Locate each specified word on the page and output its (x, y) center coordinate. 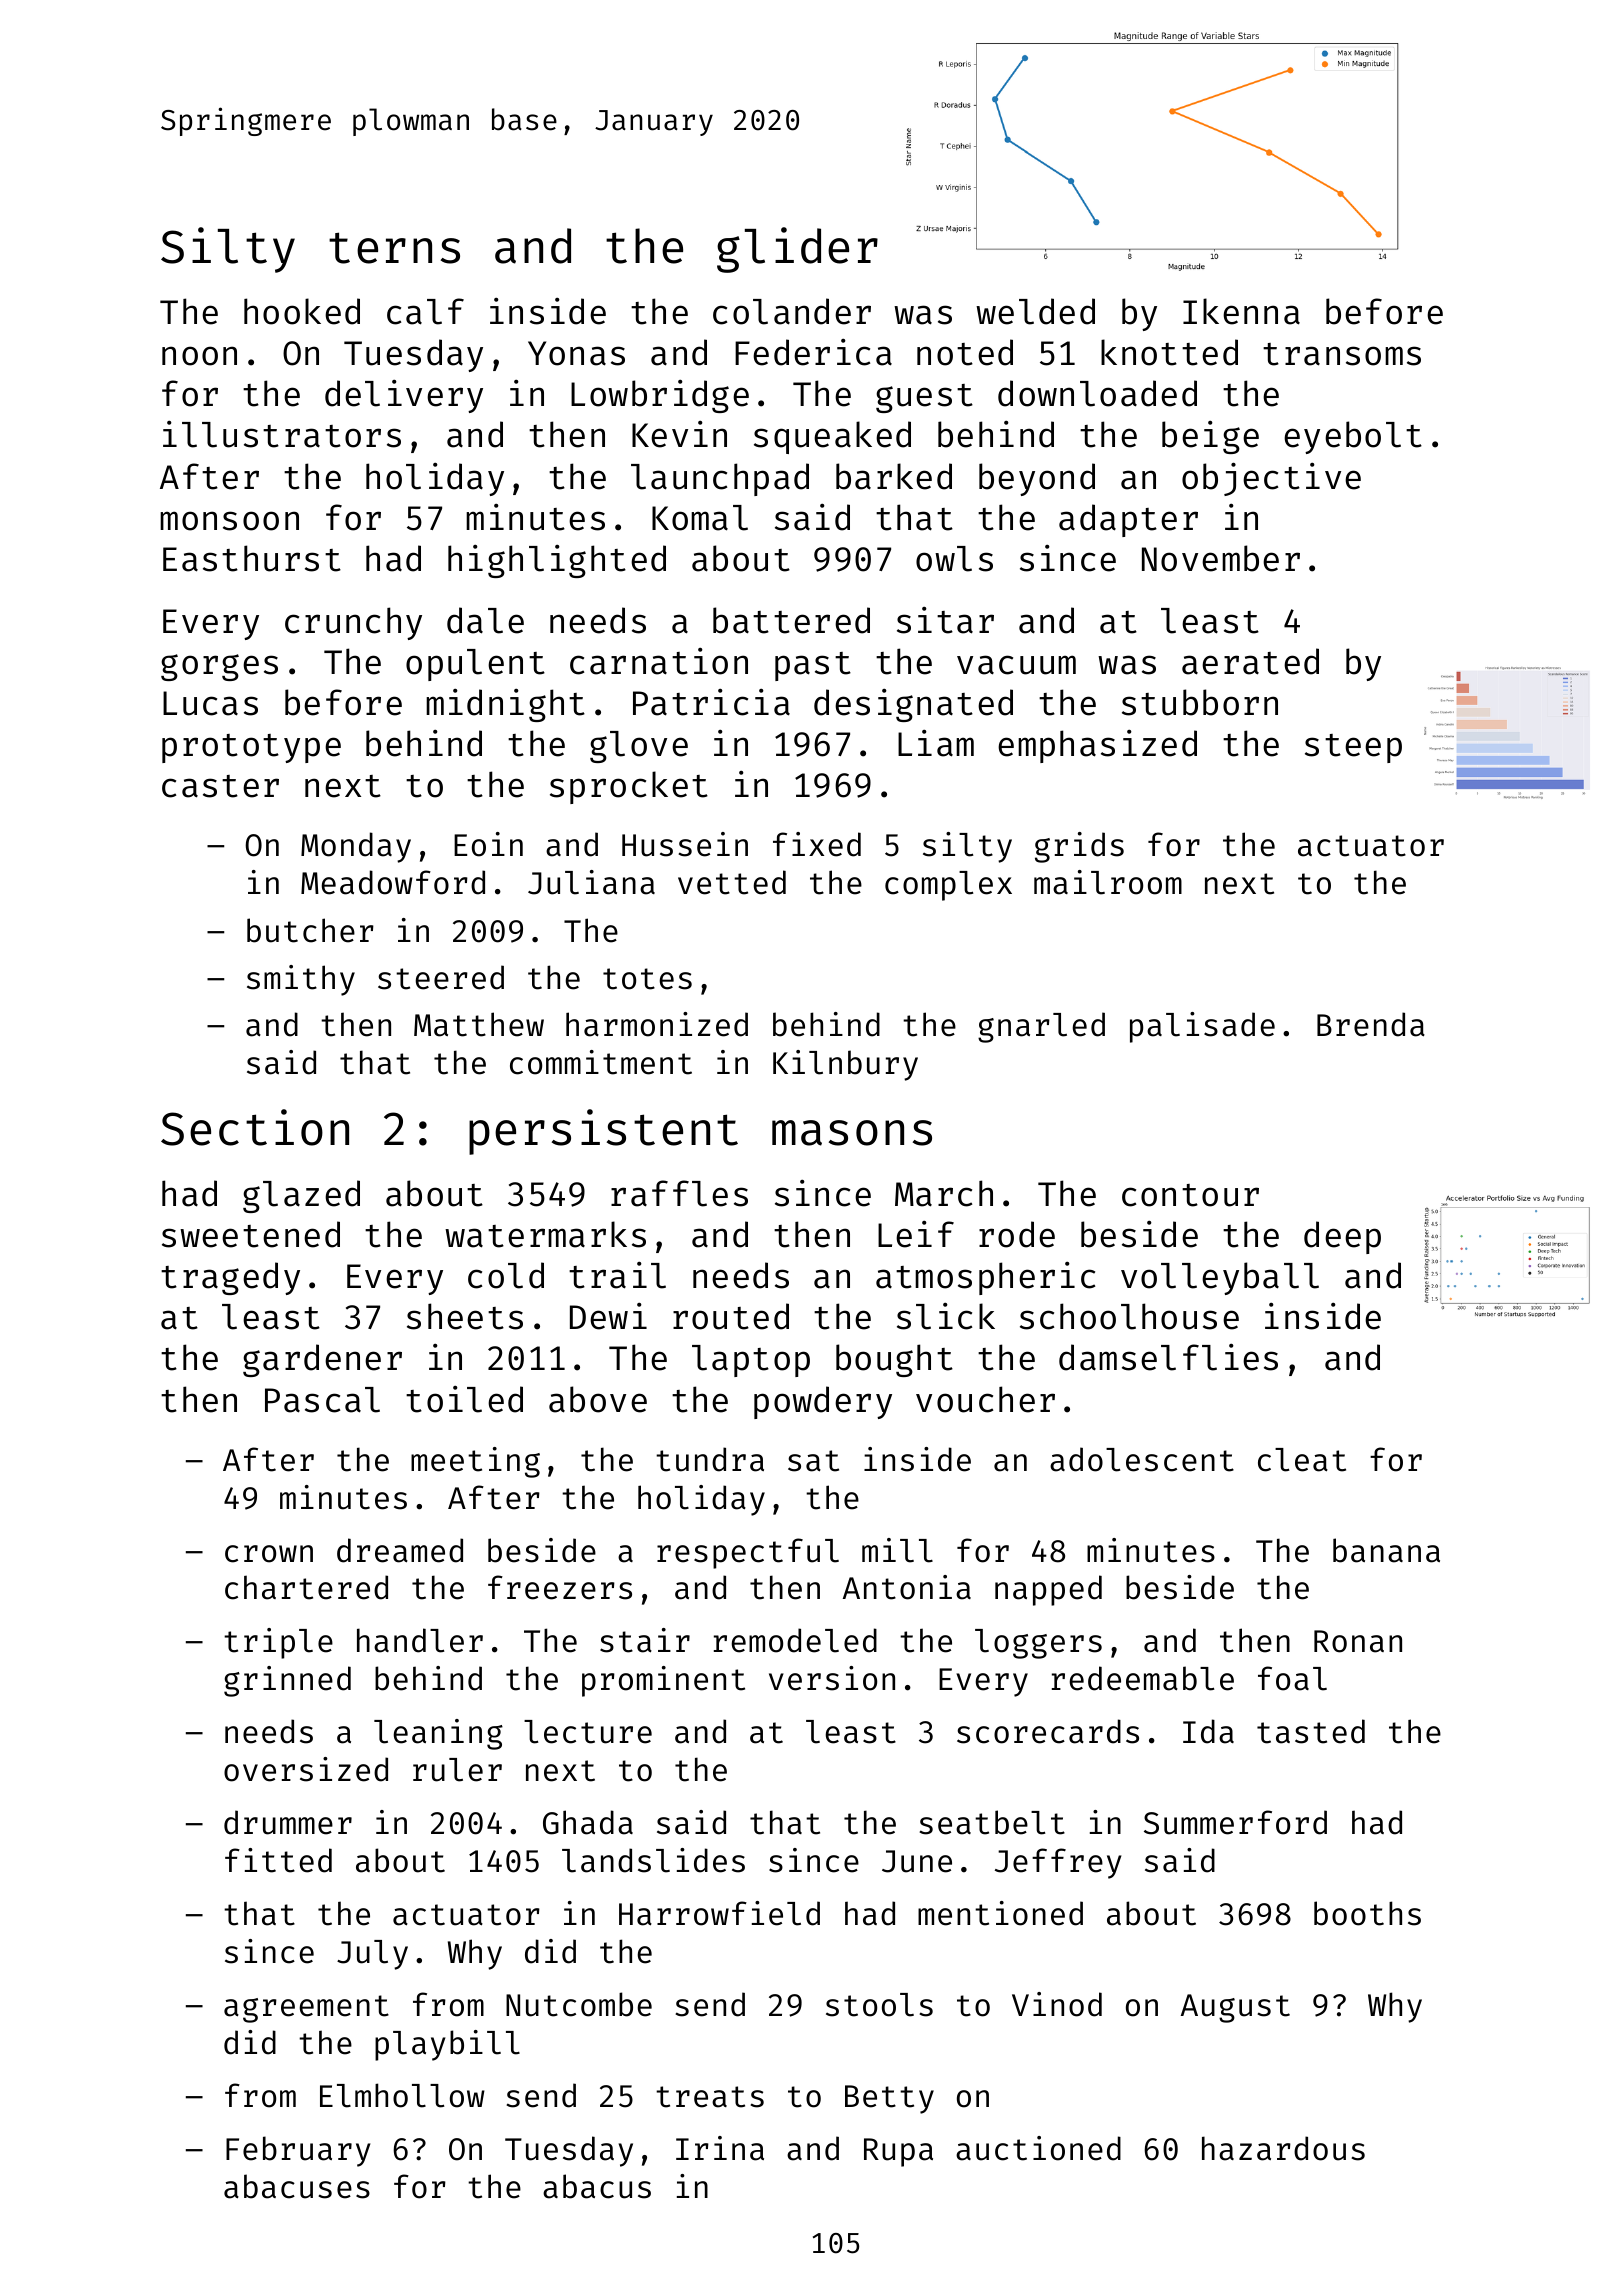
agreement (306, 2009)
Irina (720, 2148)
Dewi (608, 1316)
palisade (1202, 1027)
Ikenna (1241, 311)
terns (394, 248)
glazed (301, 1196)
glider (797, 250)
